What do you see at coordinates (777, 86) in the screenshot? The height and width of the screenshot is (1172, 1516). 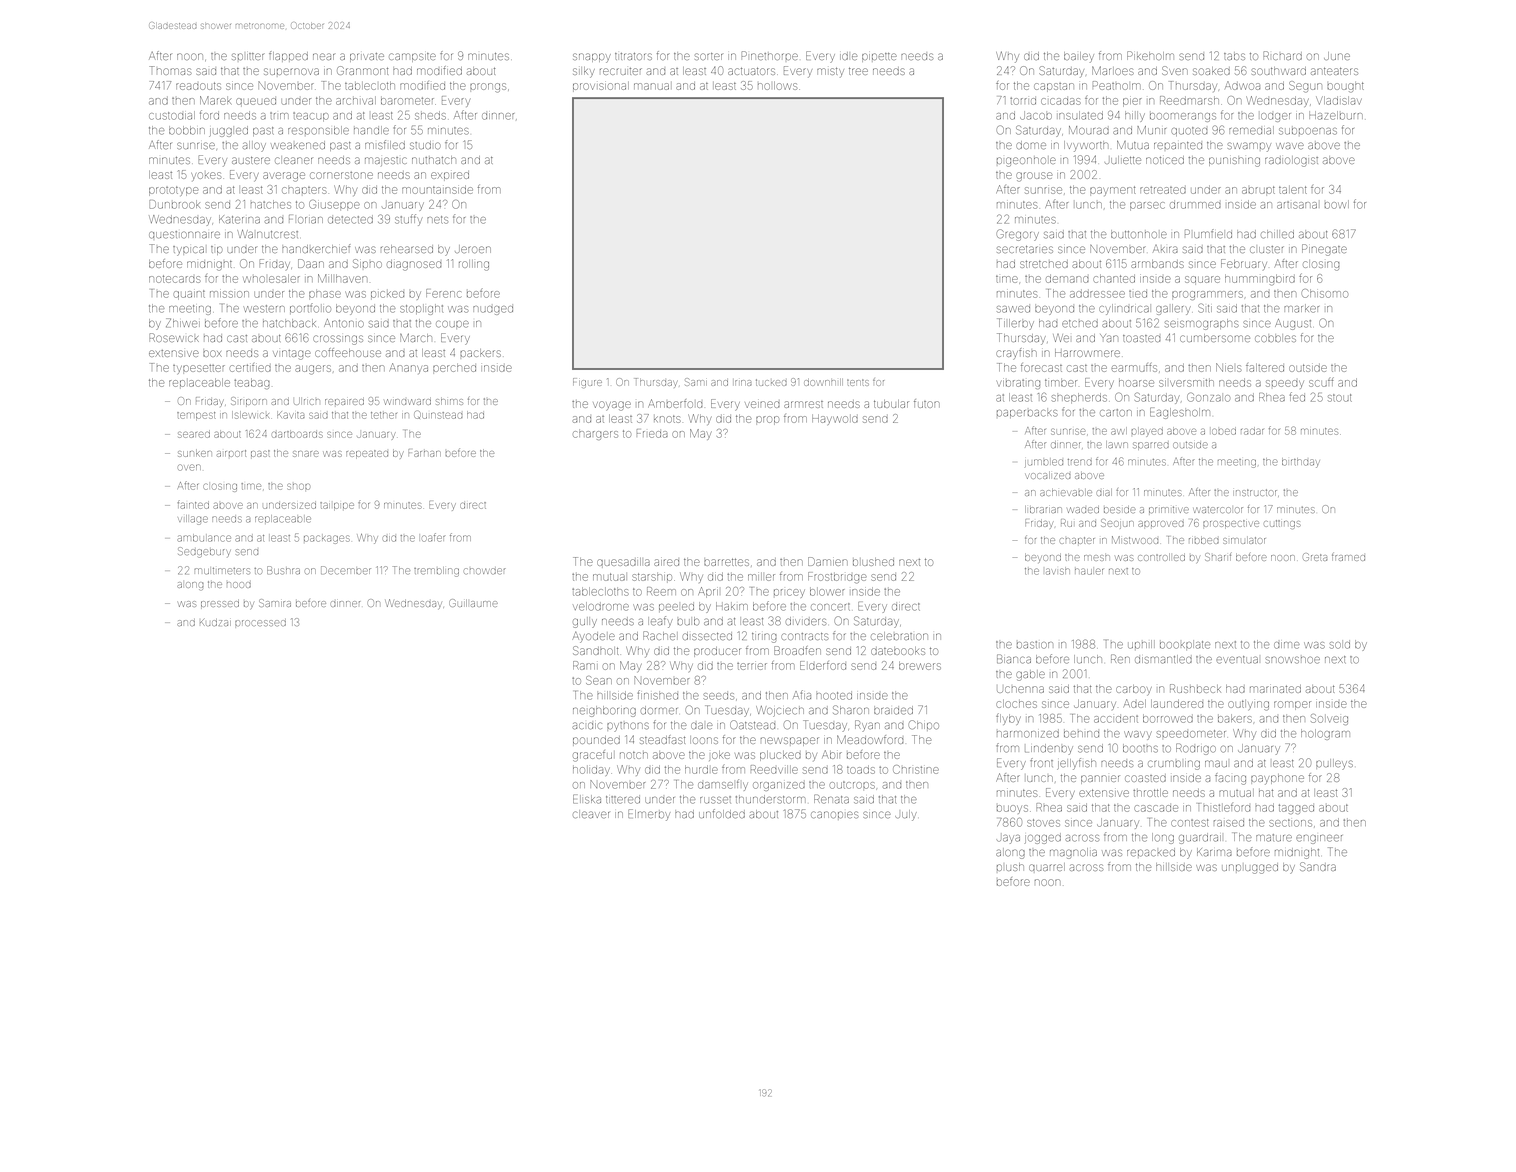 I see `hollows` at bounding box center [777, 86].
